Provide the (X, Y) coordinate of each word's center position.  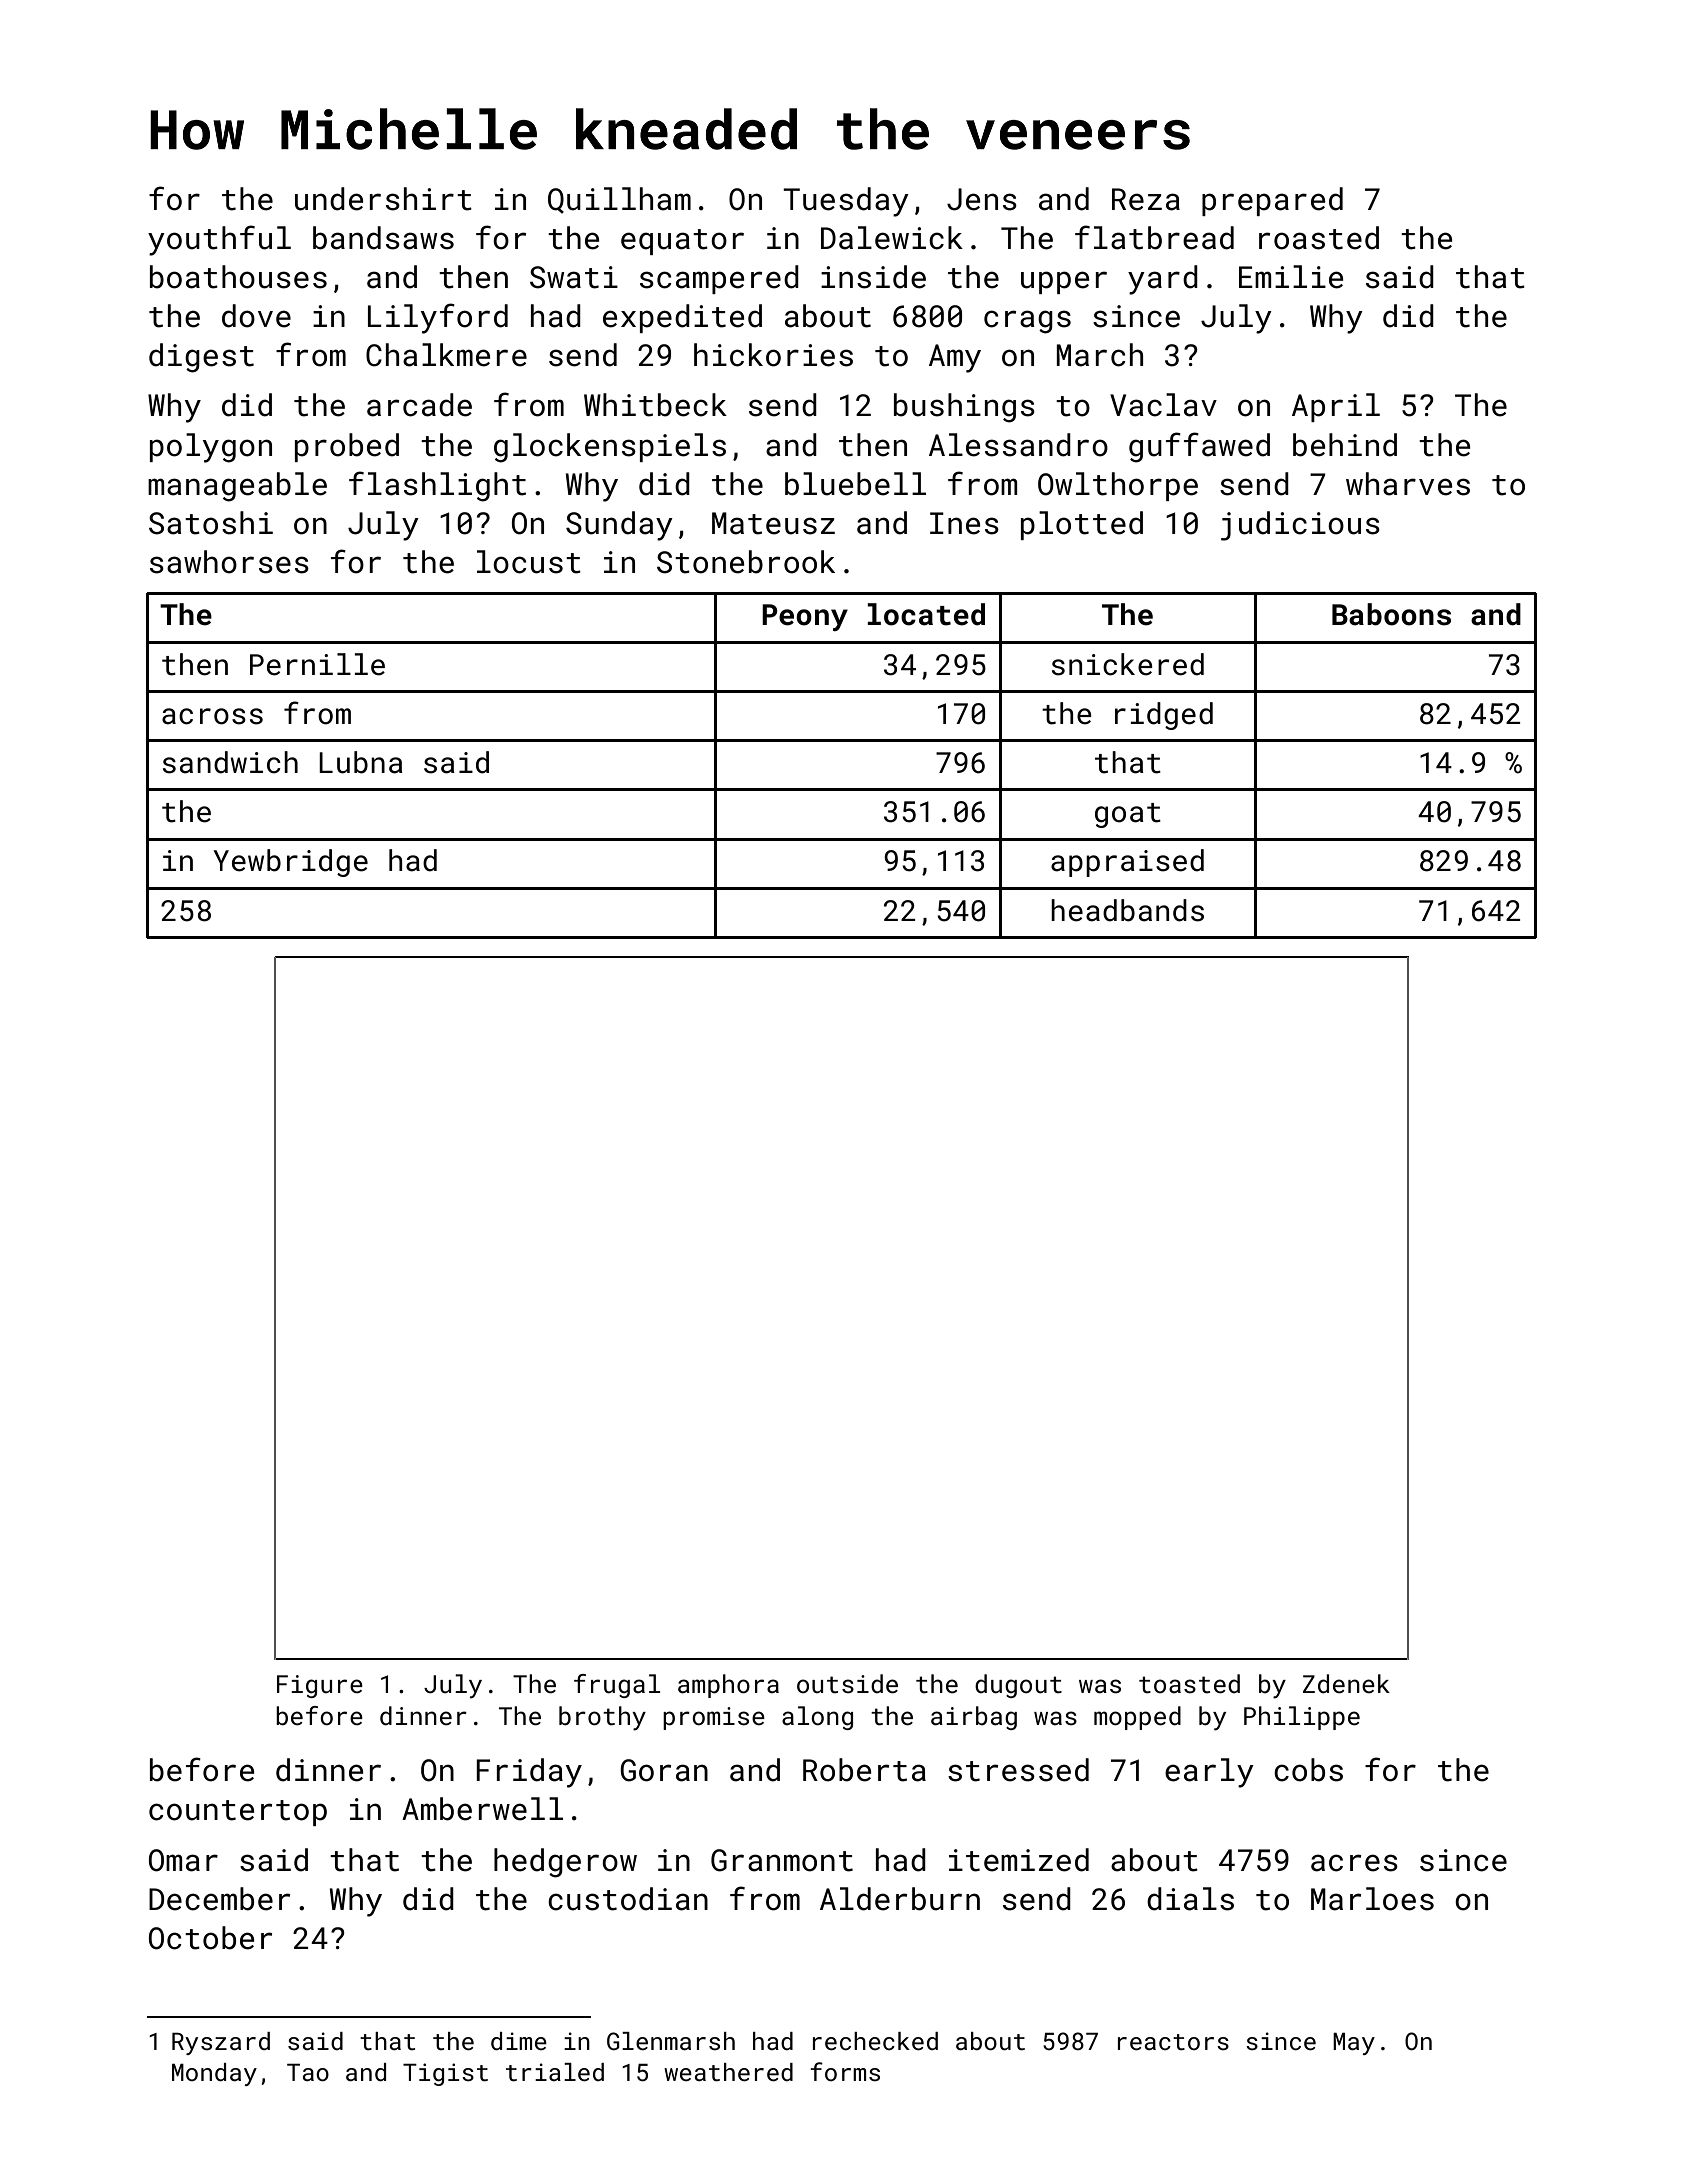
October (210, 1938)
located (926, 614)
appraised (1127, 863)
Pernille (317, 664)
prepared (1272, 201)
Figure (320, 1686)
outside (847, 1684)
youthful (219, 240)
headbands (1127, 910)
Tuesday (846, 202)
